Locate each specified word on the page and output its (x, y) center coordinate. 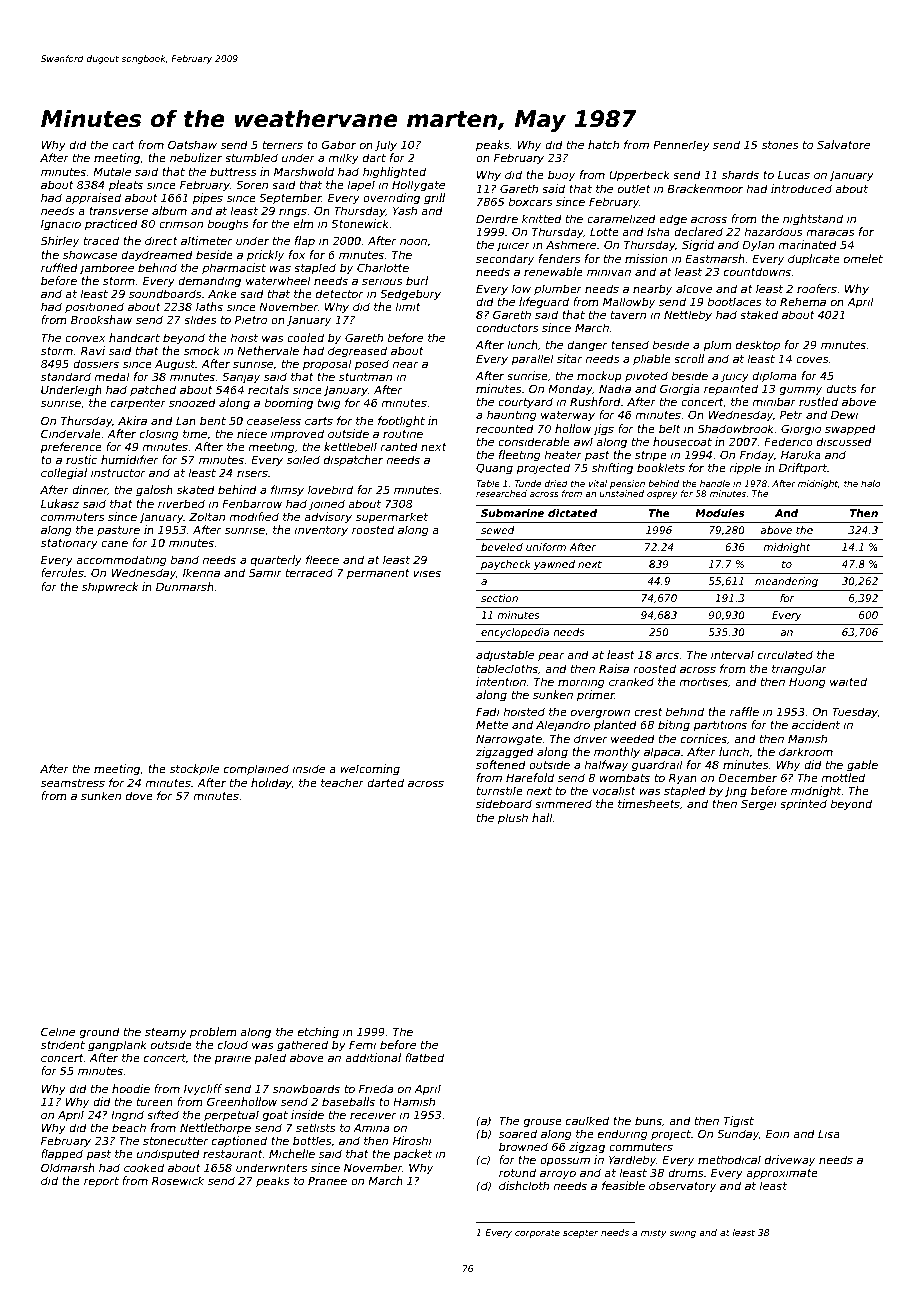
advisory (328, 518)
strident (63, 1044)
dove (139, 795)
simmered (563, 803)
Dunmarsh (185, 586)
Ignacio (61, 225)
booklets (661, 467)
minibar (774, 401)
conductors (507, 327)
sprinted (803, 804)
